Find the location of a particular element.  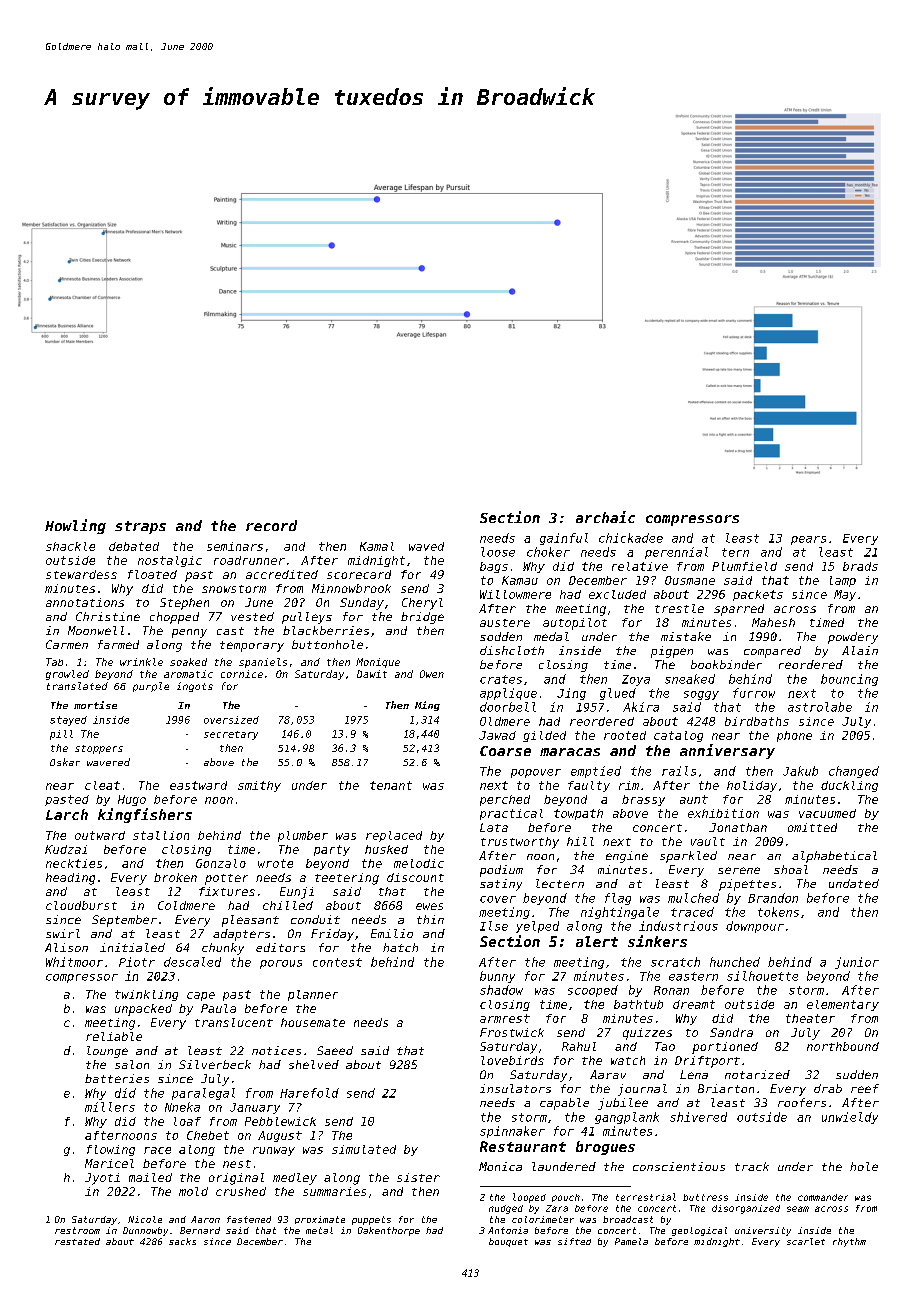

pears is located at coordinates (808, 540).
